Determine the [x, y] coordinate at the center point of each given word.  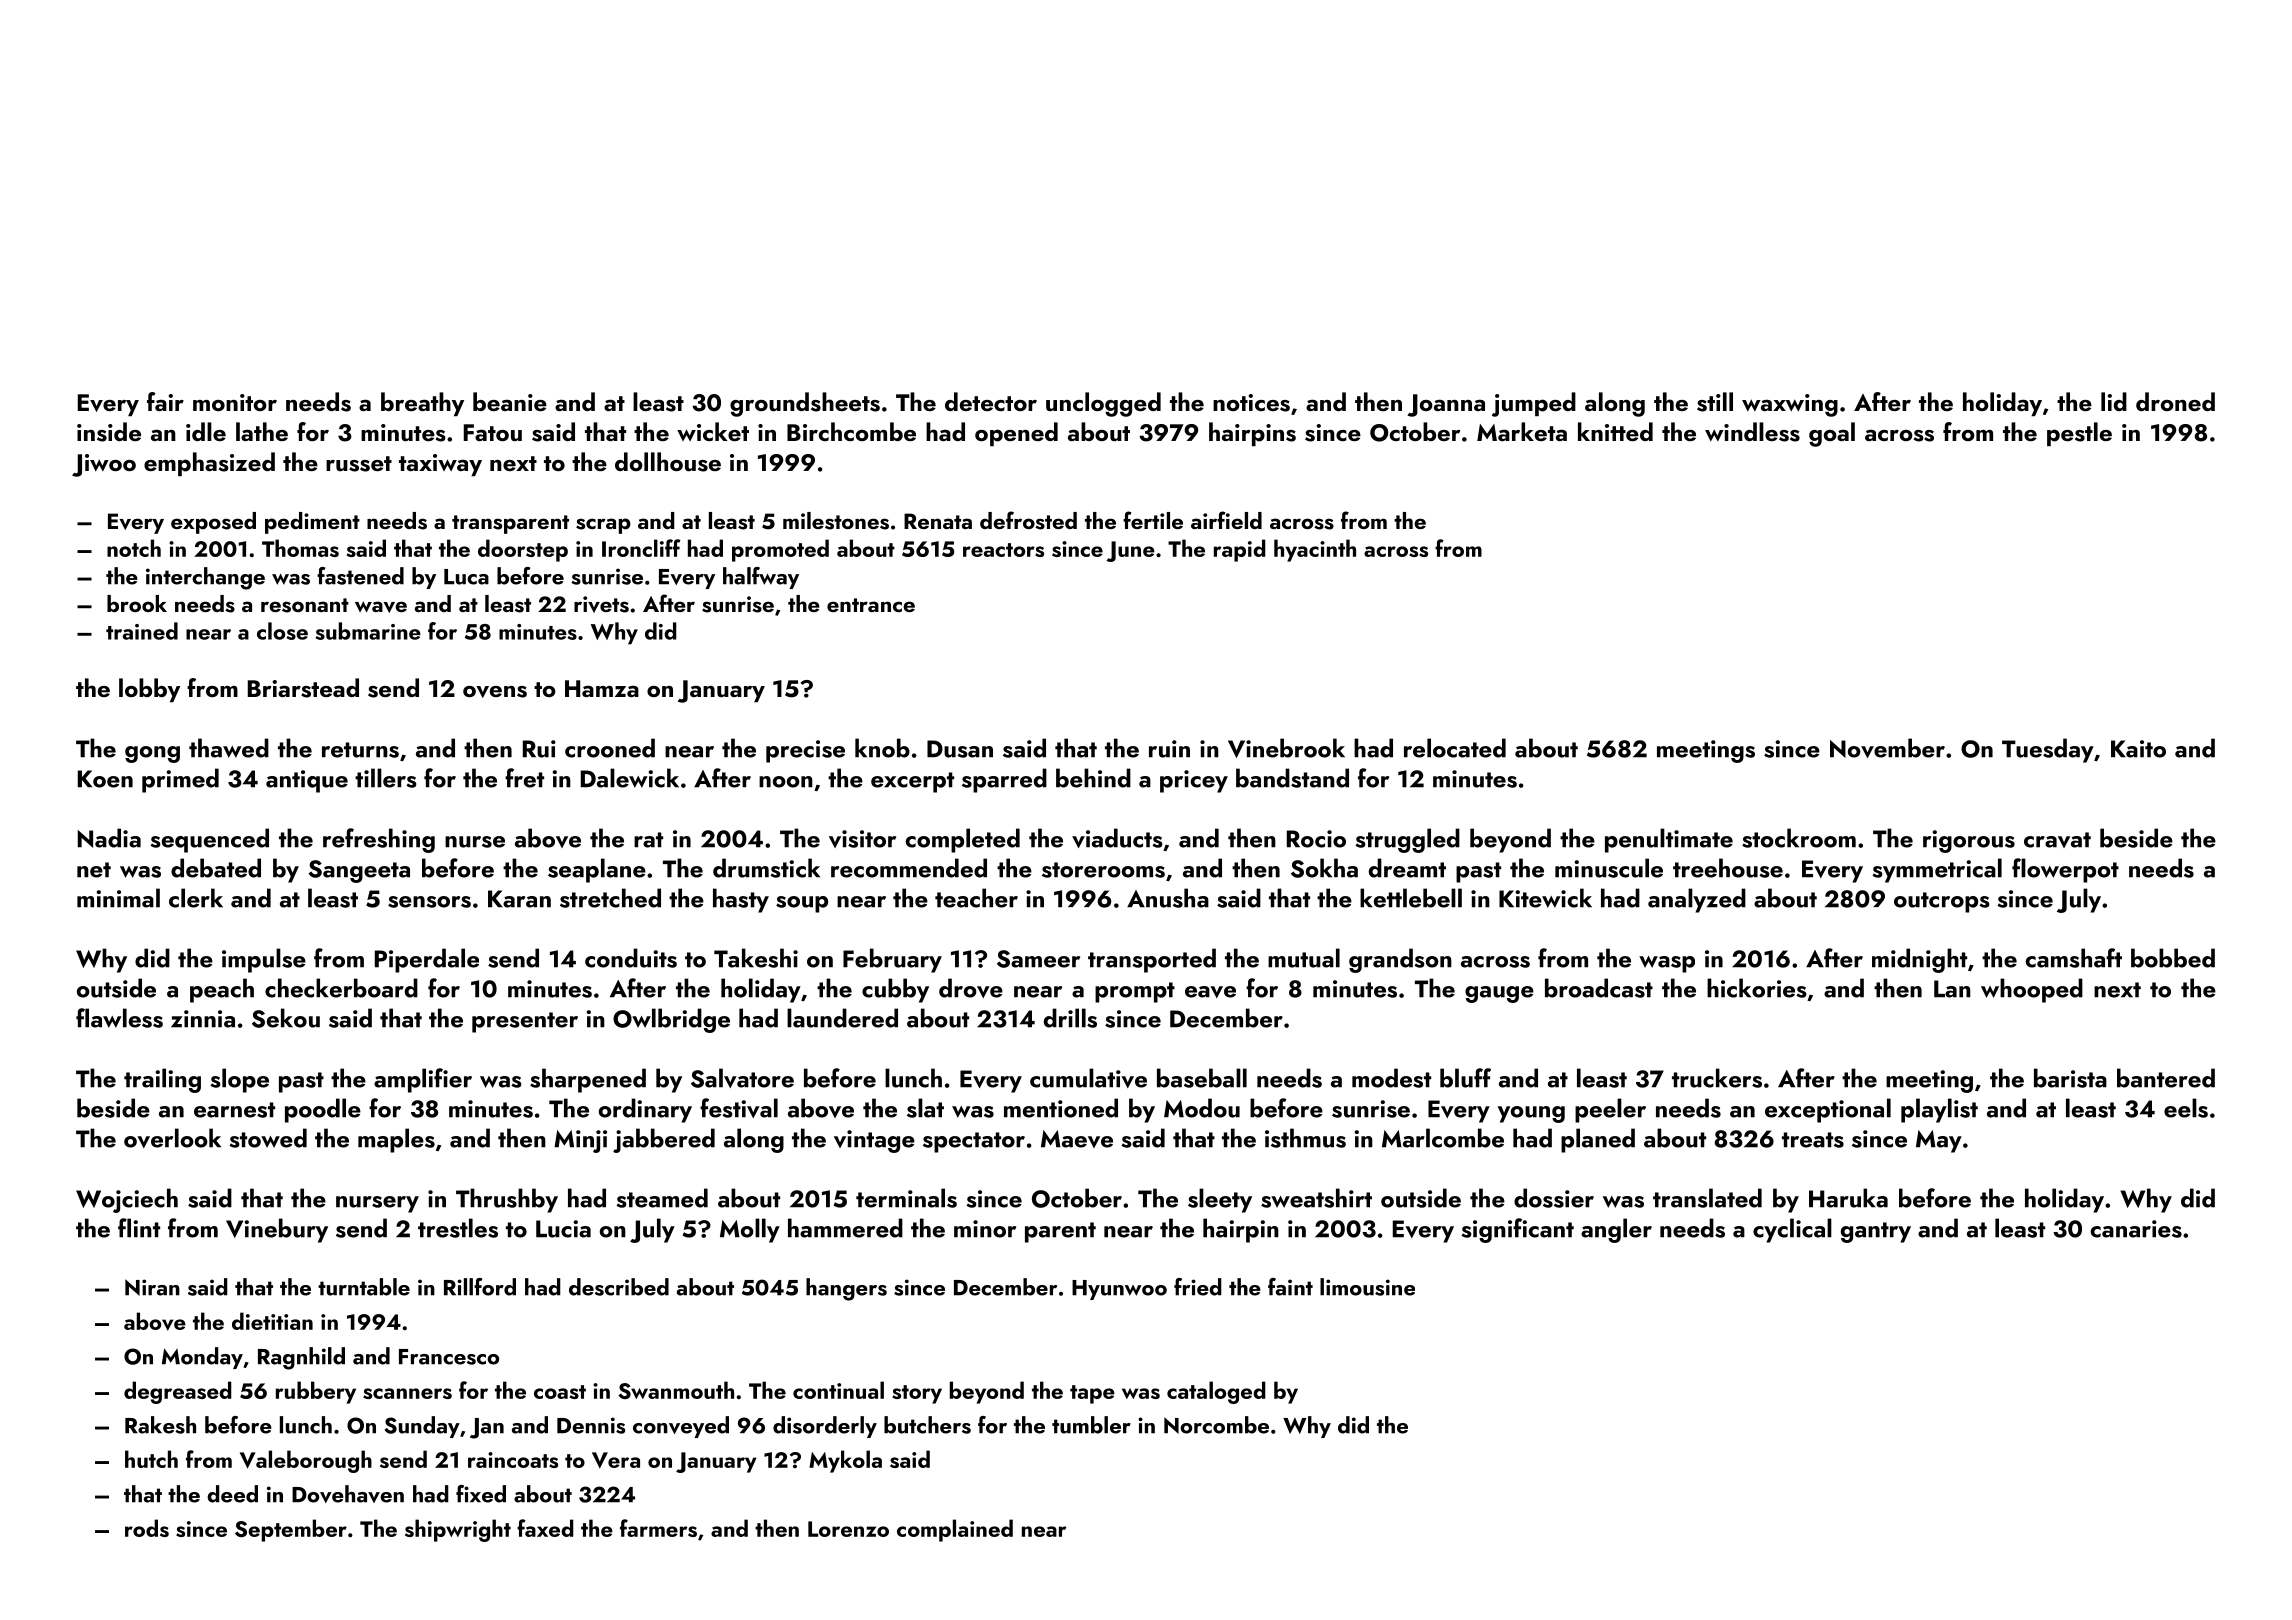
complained [955, 1530]
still [1715, 402]
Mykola [845, 1461]
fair [165, 401]
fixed [481, 1494]
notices [1251, 403]
